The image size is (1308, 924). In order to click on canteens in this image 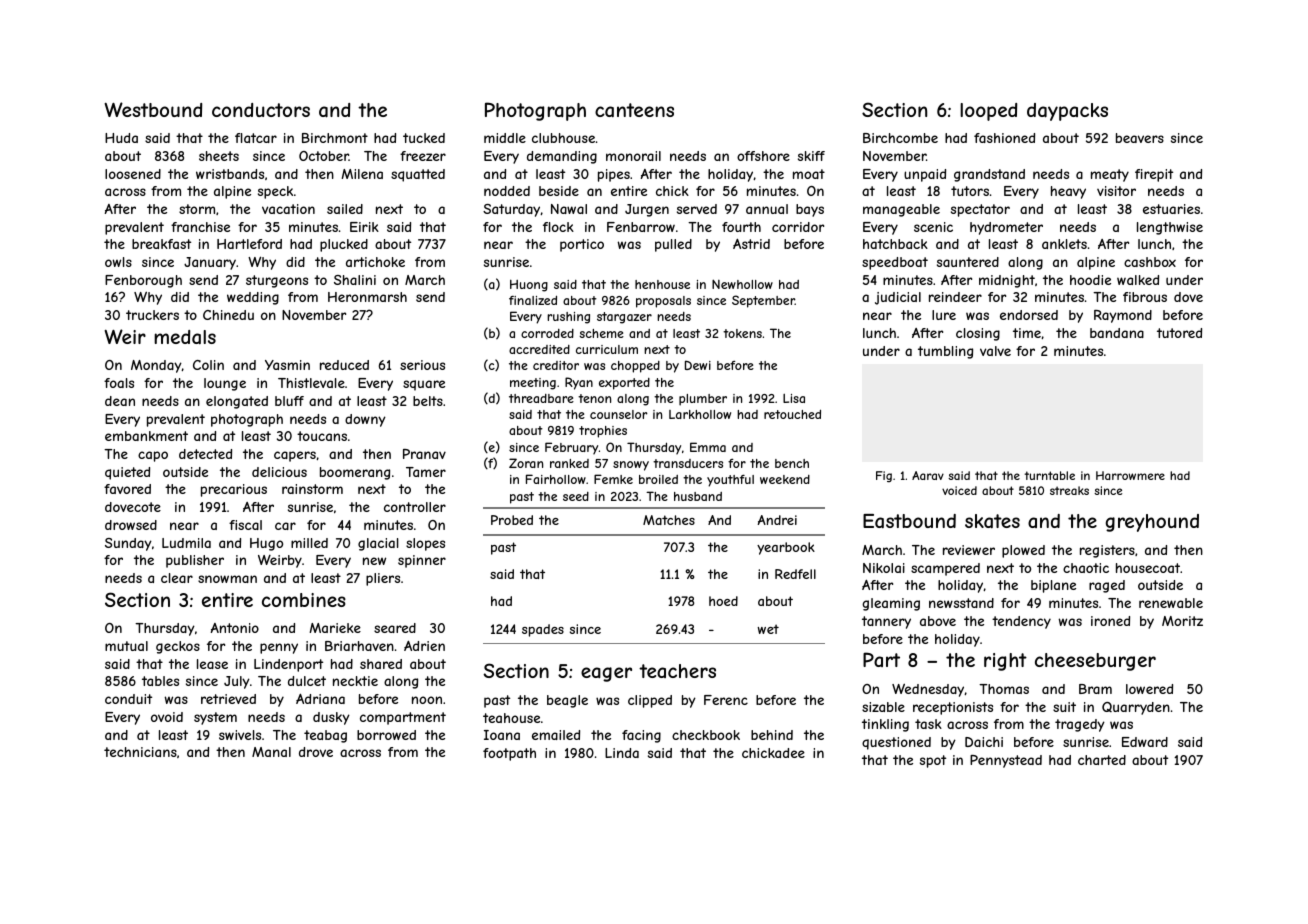, I will do `click(634, 110)`.
